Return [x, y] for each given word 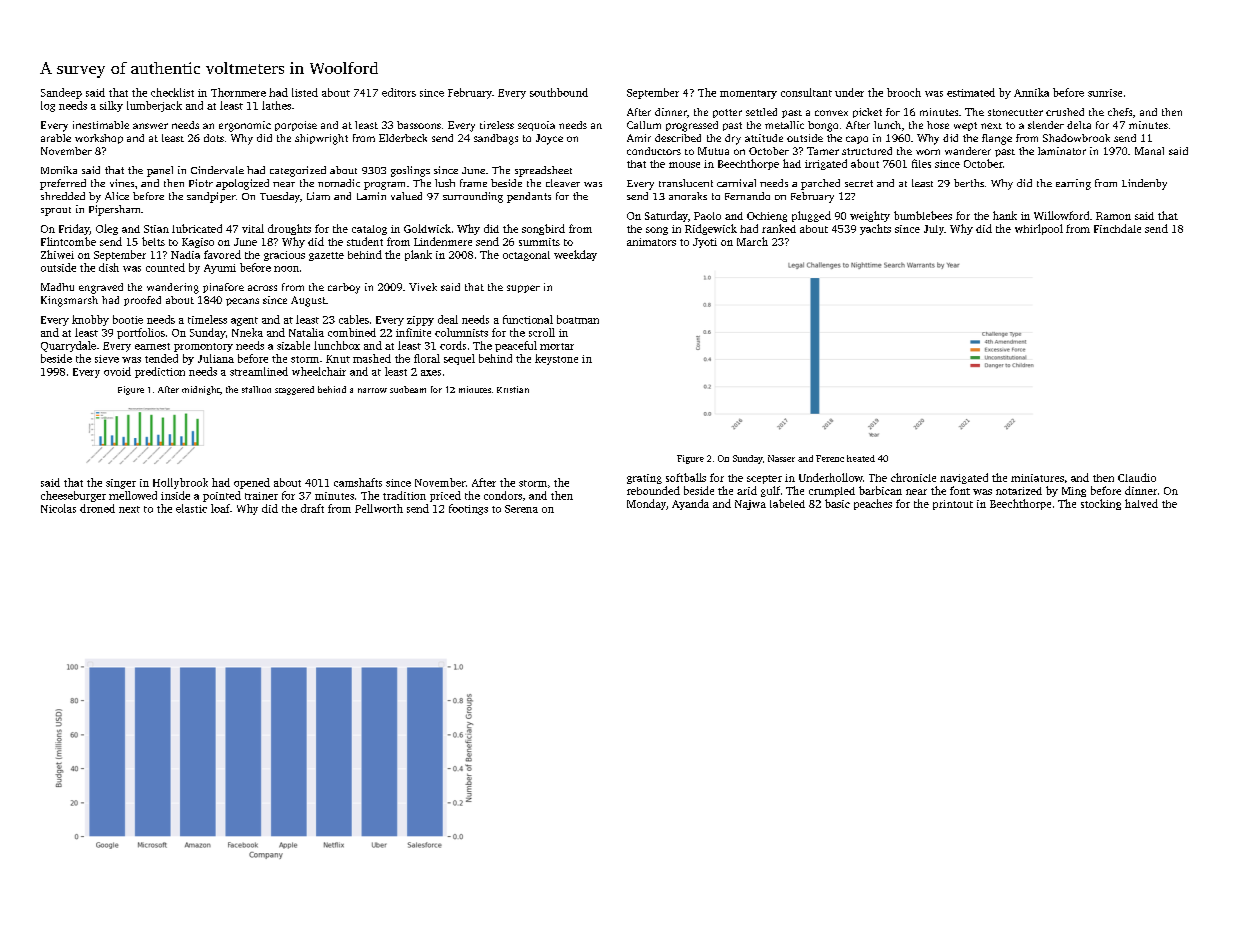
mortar [557, 346]
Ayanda [690, 504]
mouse [684, 165]
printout [953, 505]
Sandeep [61, 93]
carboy [344, 288]
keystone [556, 359]
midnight [201, 390]
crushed [1065, 112]
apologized [242, 184]
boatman [578, 319]
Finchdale [1117, 228]
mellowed [133, 495]
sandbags [496, 139]
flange [997, 139]
